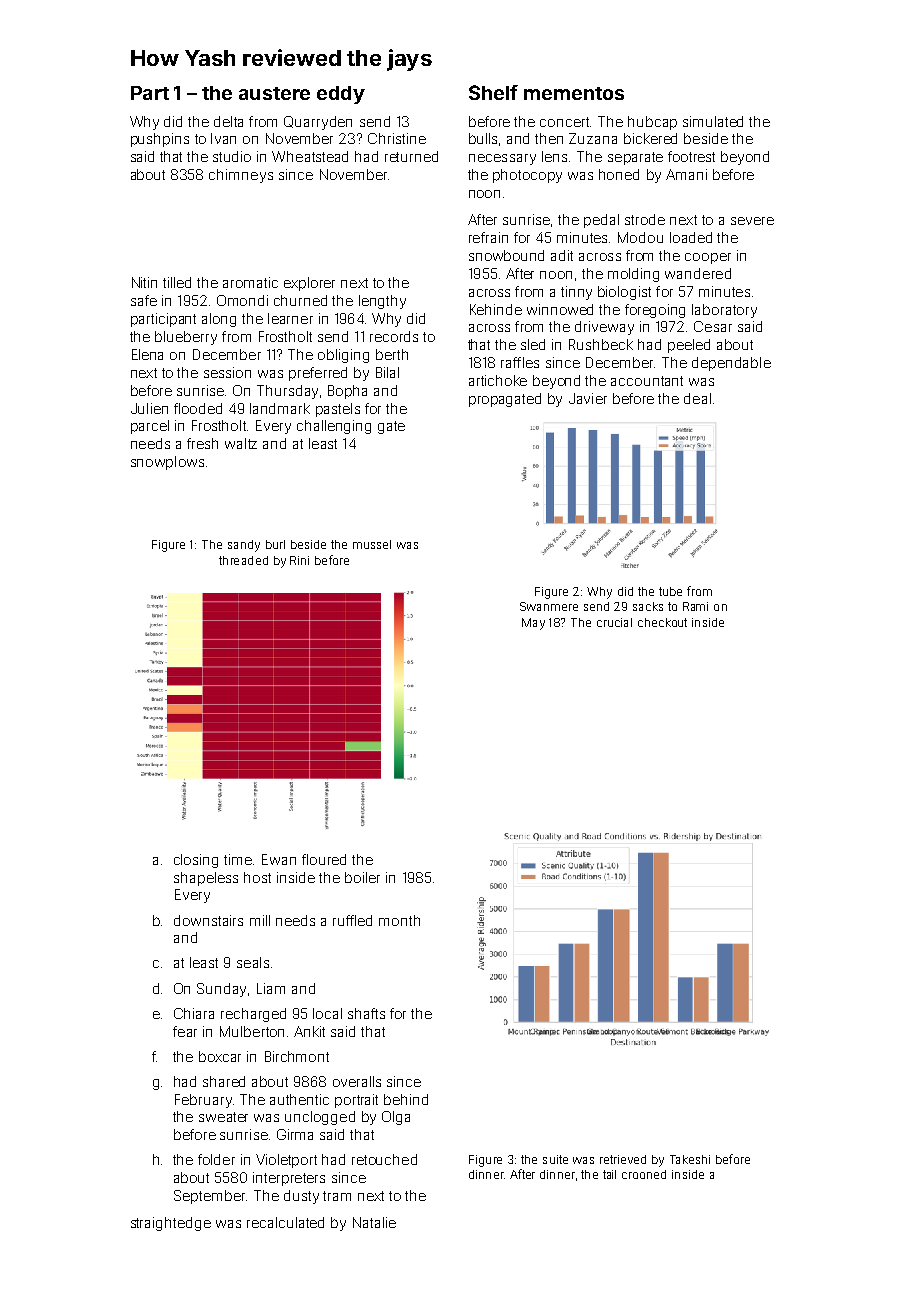  What do you see at coordinates (290, 318) in the screenshot?
I see `learner` at bounding box center [290, 318].
